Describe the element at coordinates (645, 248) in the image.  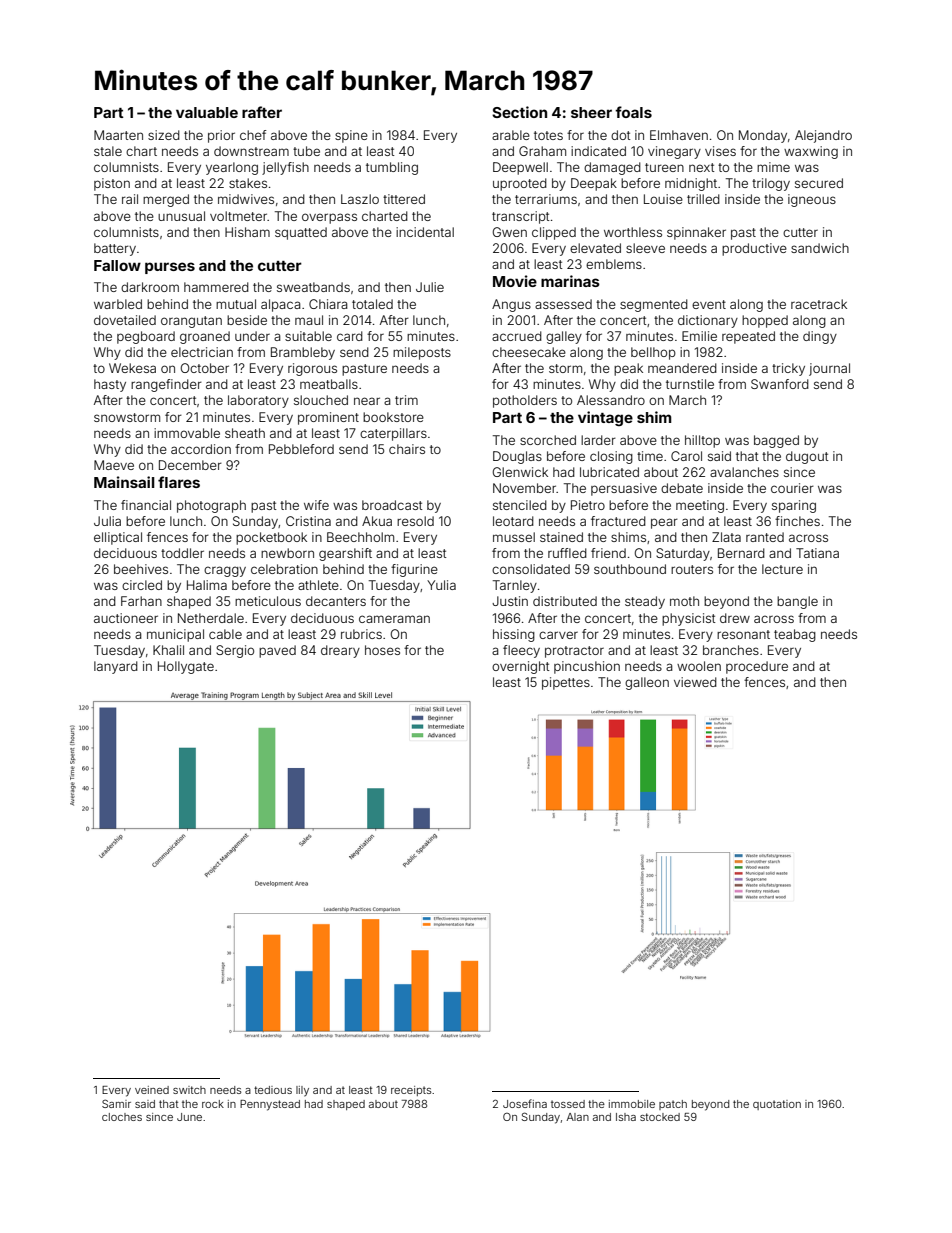
I see `sleeve` at that location.
